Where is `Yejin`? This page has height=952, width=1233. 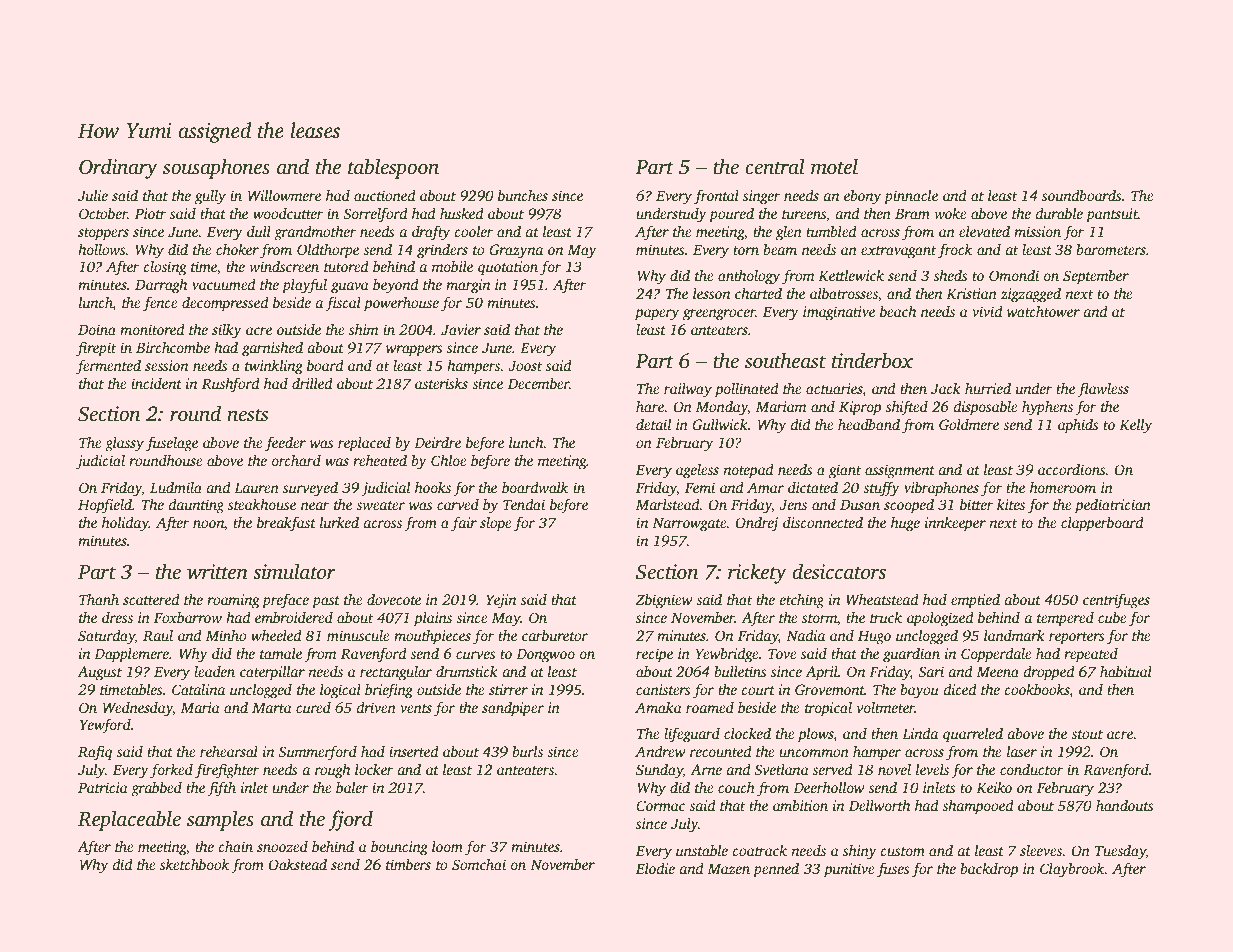 Yejin is located at coordinates (501, 601).
